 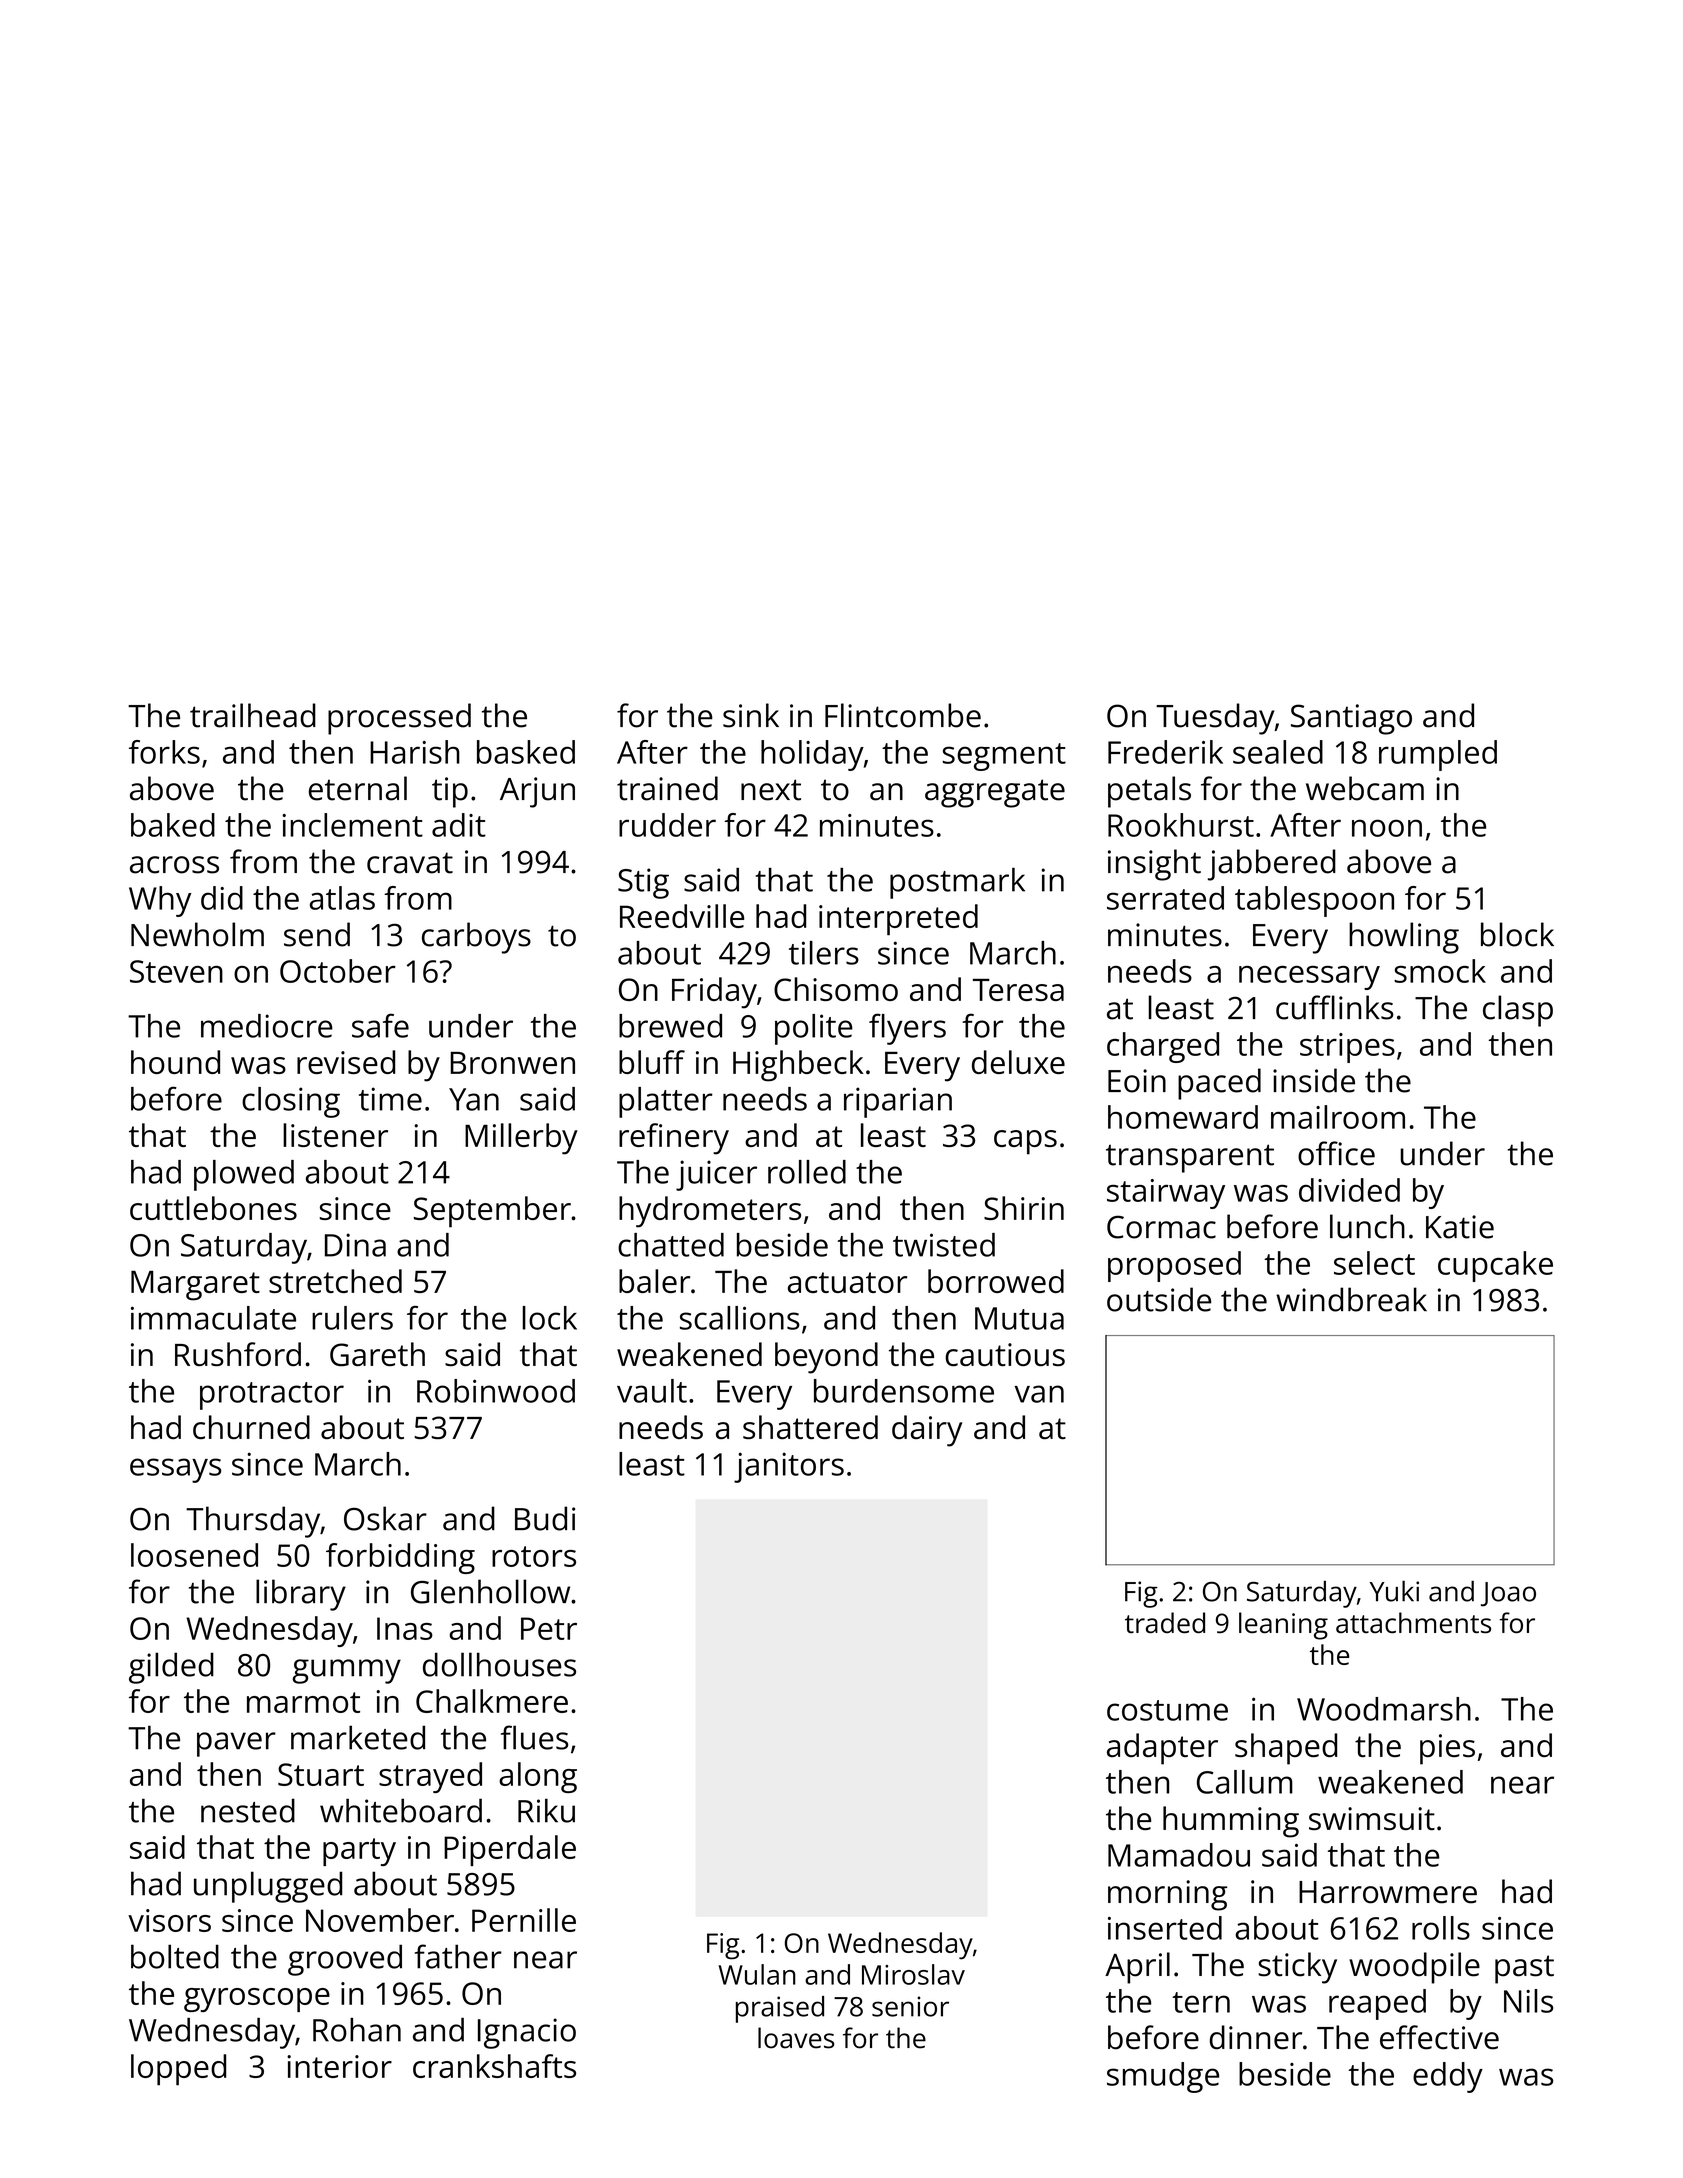 What do you see at coordinates (789, 1467) in the page?
I see `janitors` at bounding box center [789, 1467].
